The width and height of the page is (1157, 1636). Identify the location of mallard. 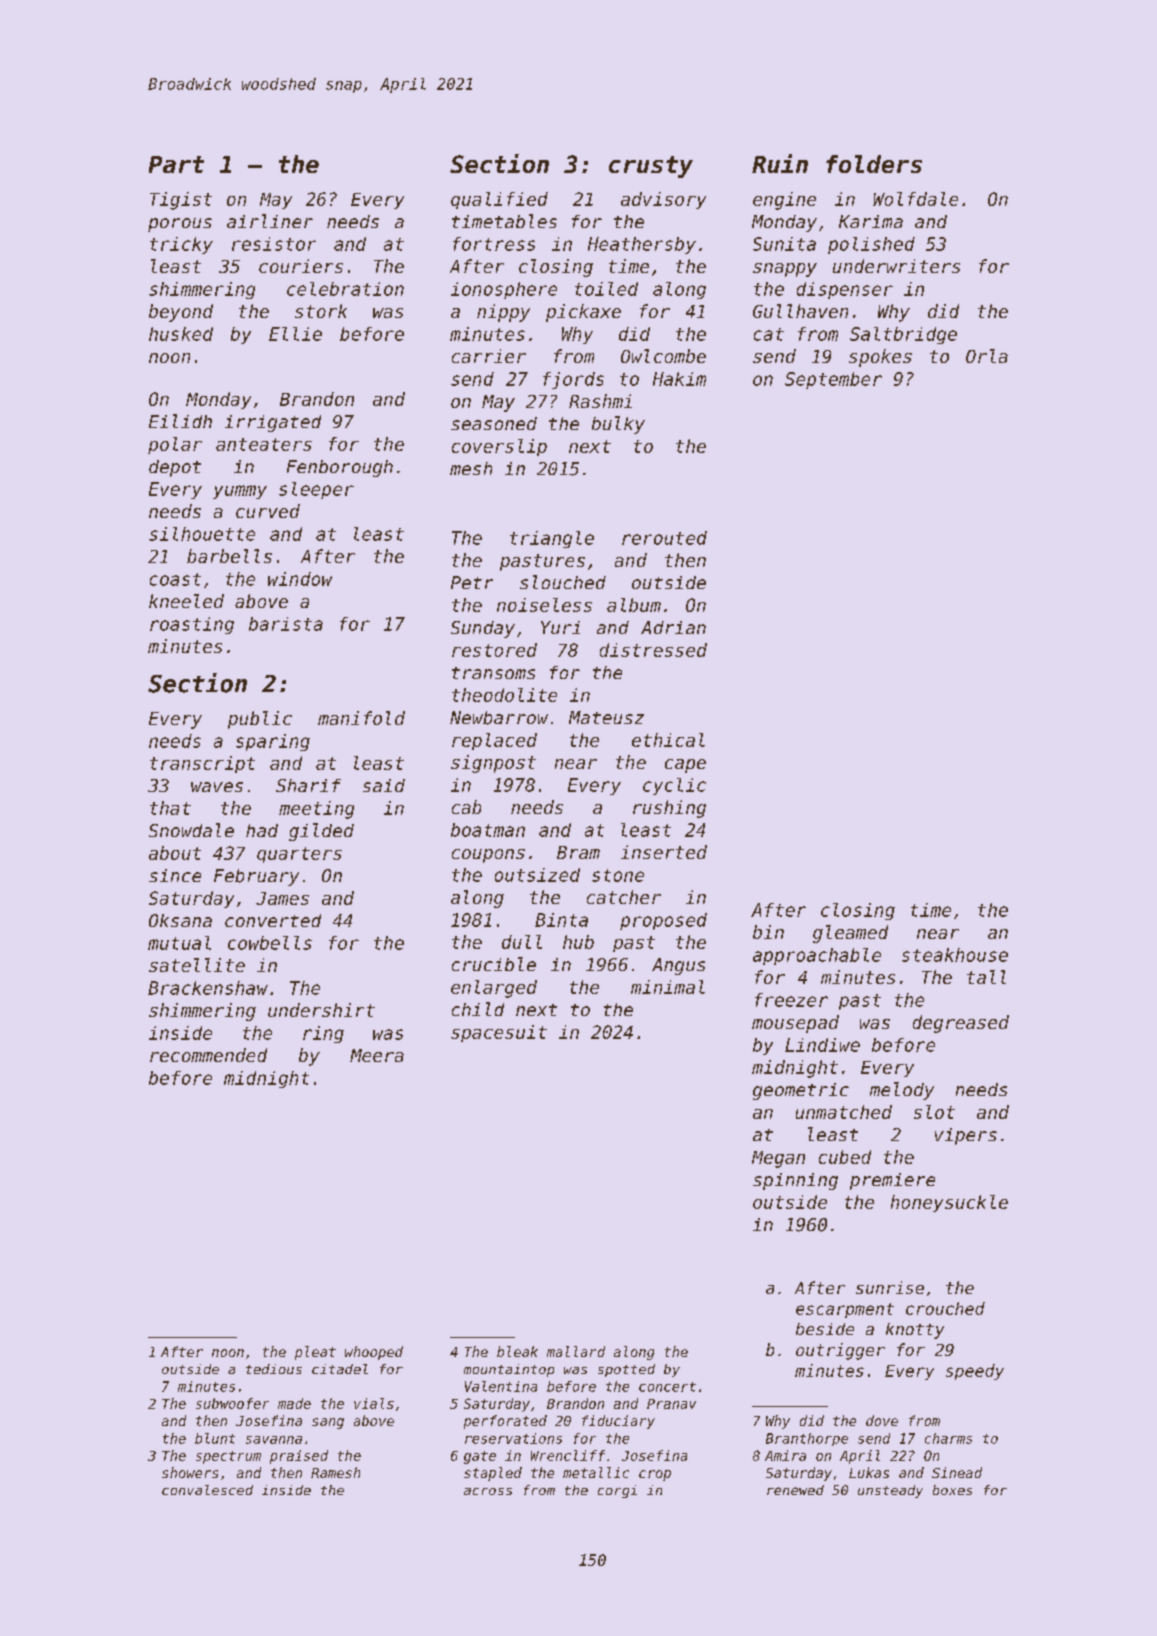
(576, 1351).
